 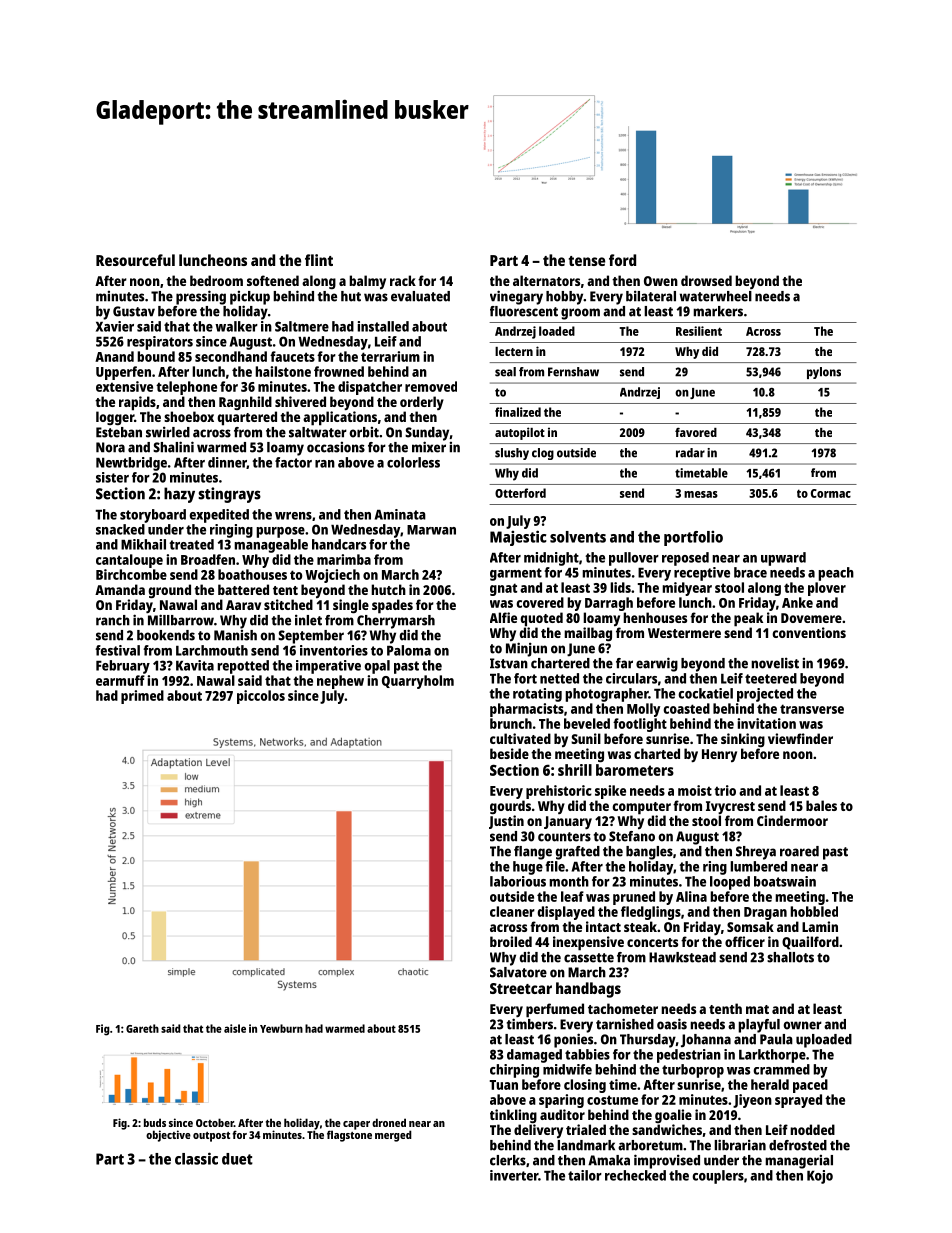 What do you see at coordinates (300, 401) in the image?
I see `shivered` at bounding box center [300, 401].
